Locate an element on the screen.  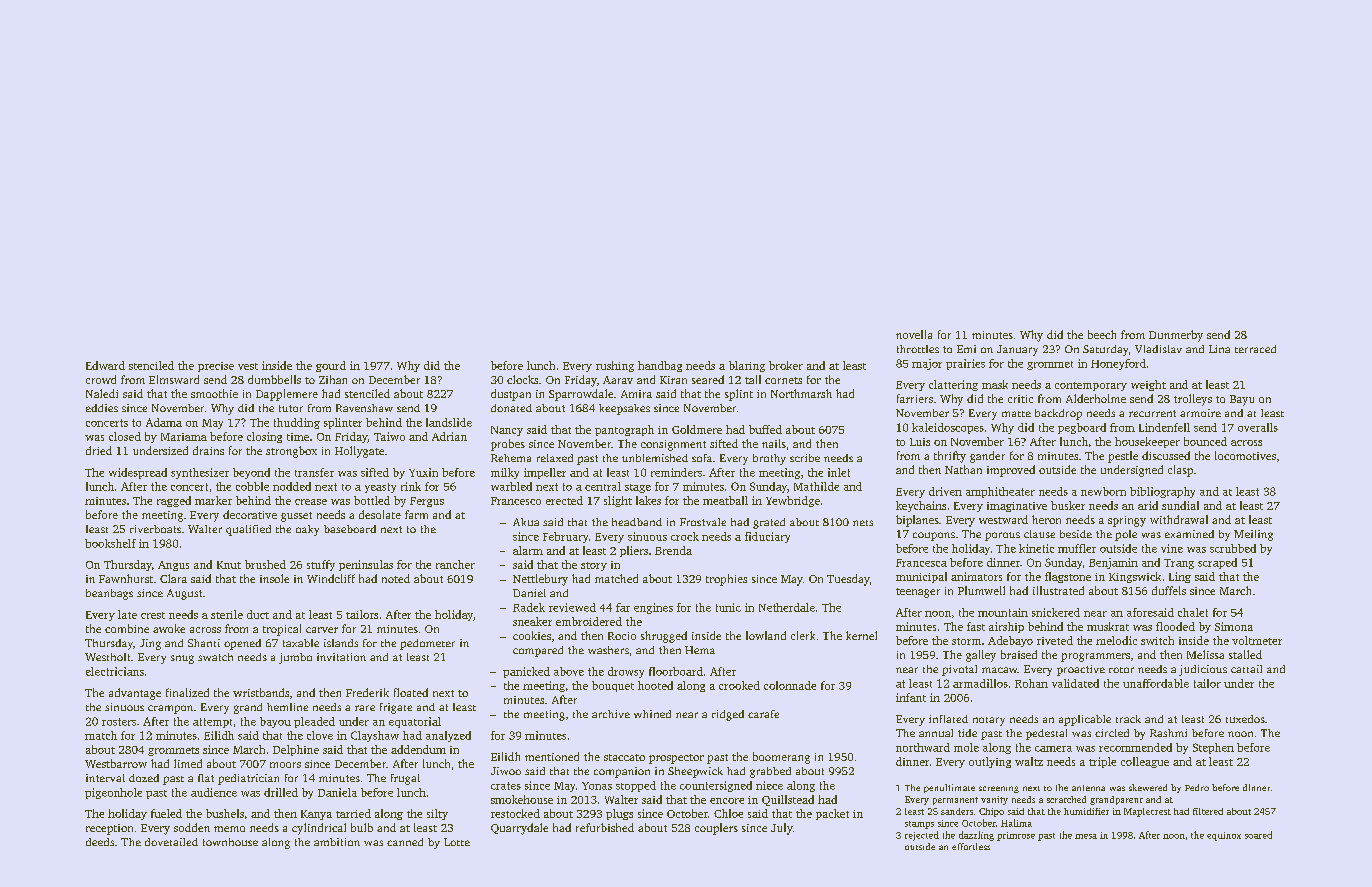
scrubbed is located at coordinates (1233, 548).
